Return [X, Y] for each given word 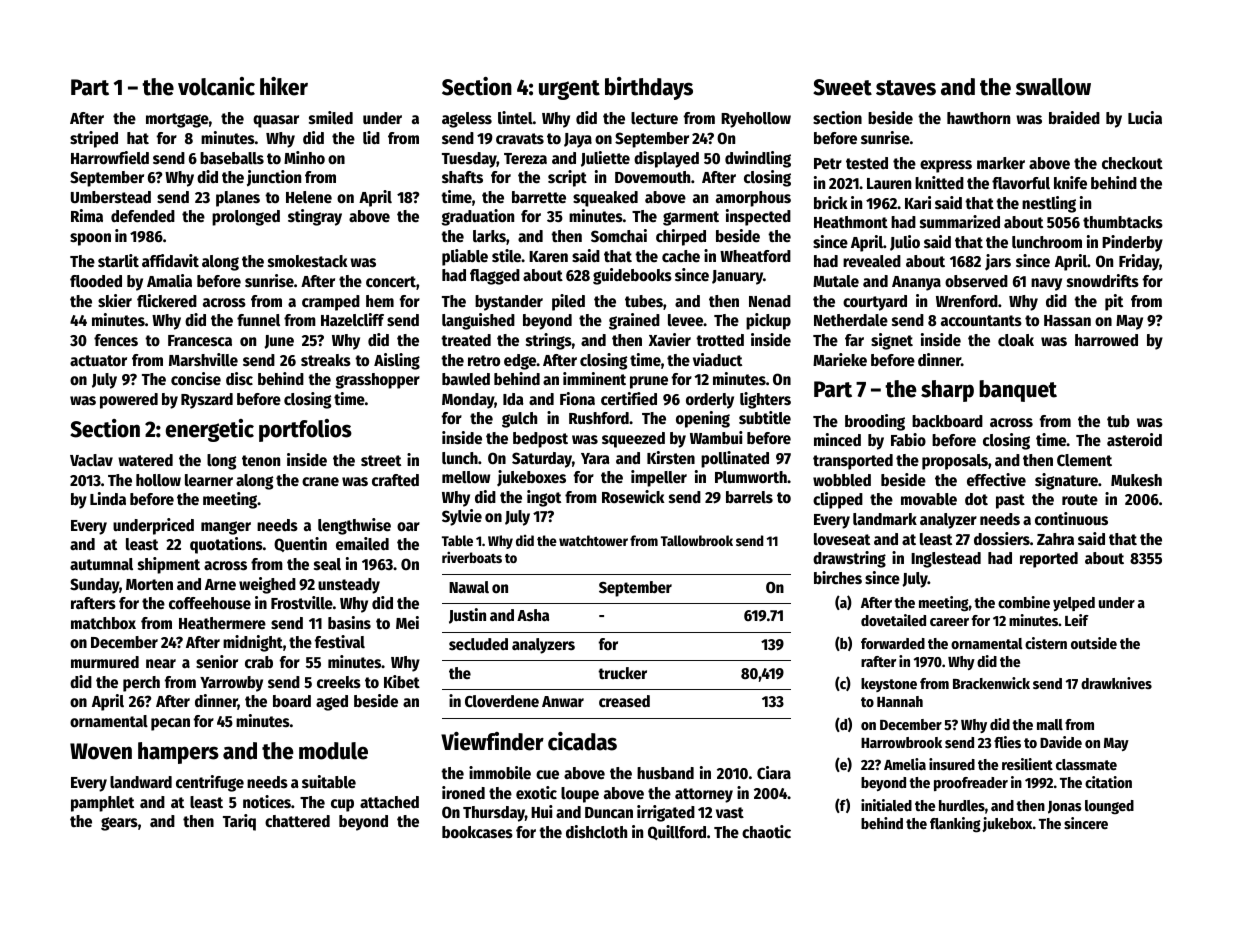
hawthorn [978, 118]
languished [478, 321]
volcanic [216, 86]
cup [342, 805]
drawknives [1116, 683]
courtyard [875, 303]
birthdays [649, 88]
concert [391, 282]
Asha [533, 615]
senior [217, 662]
